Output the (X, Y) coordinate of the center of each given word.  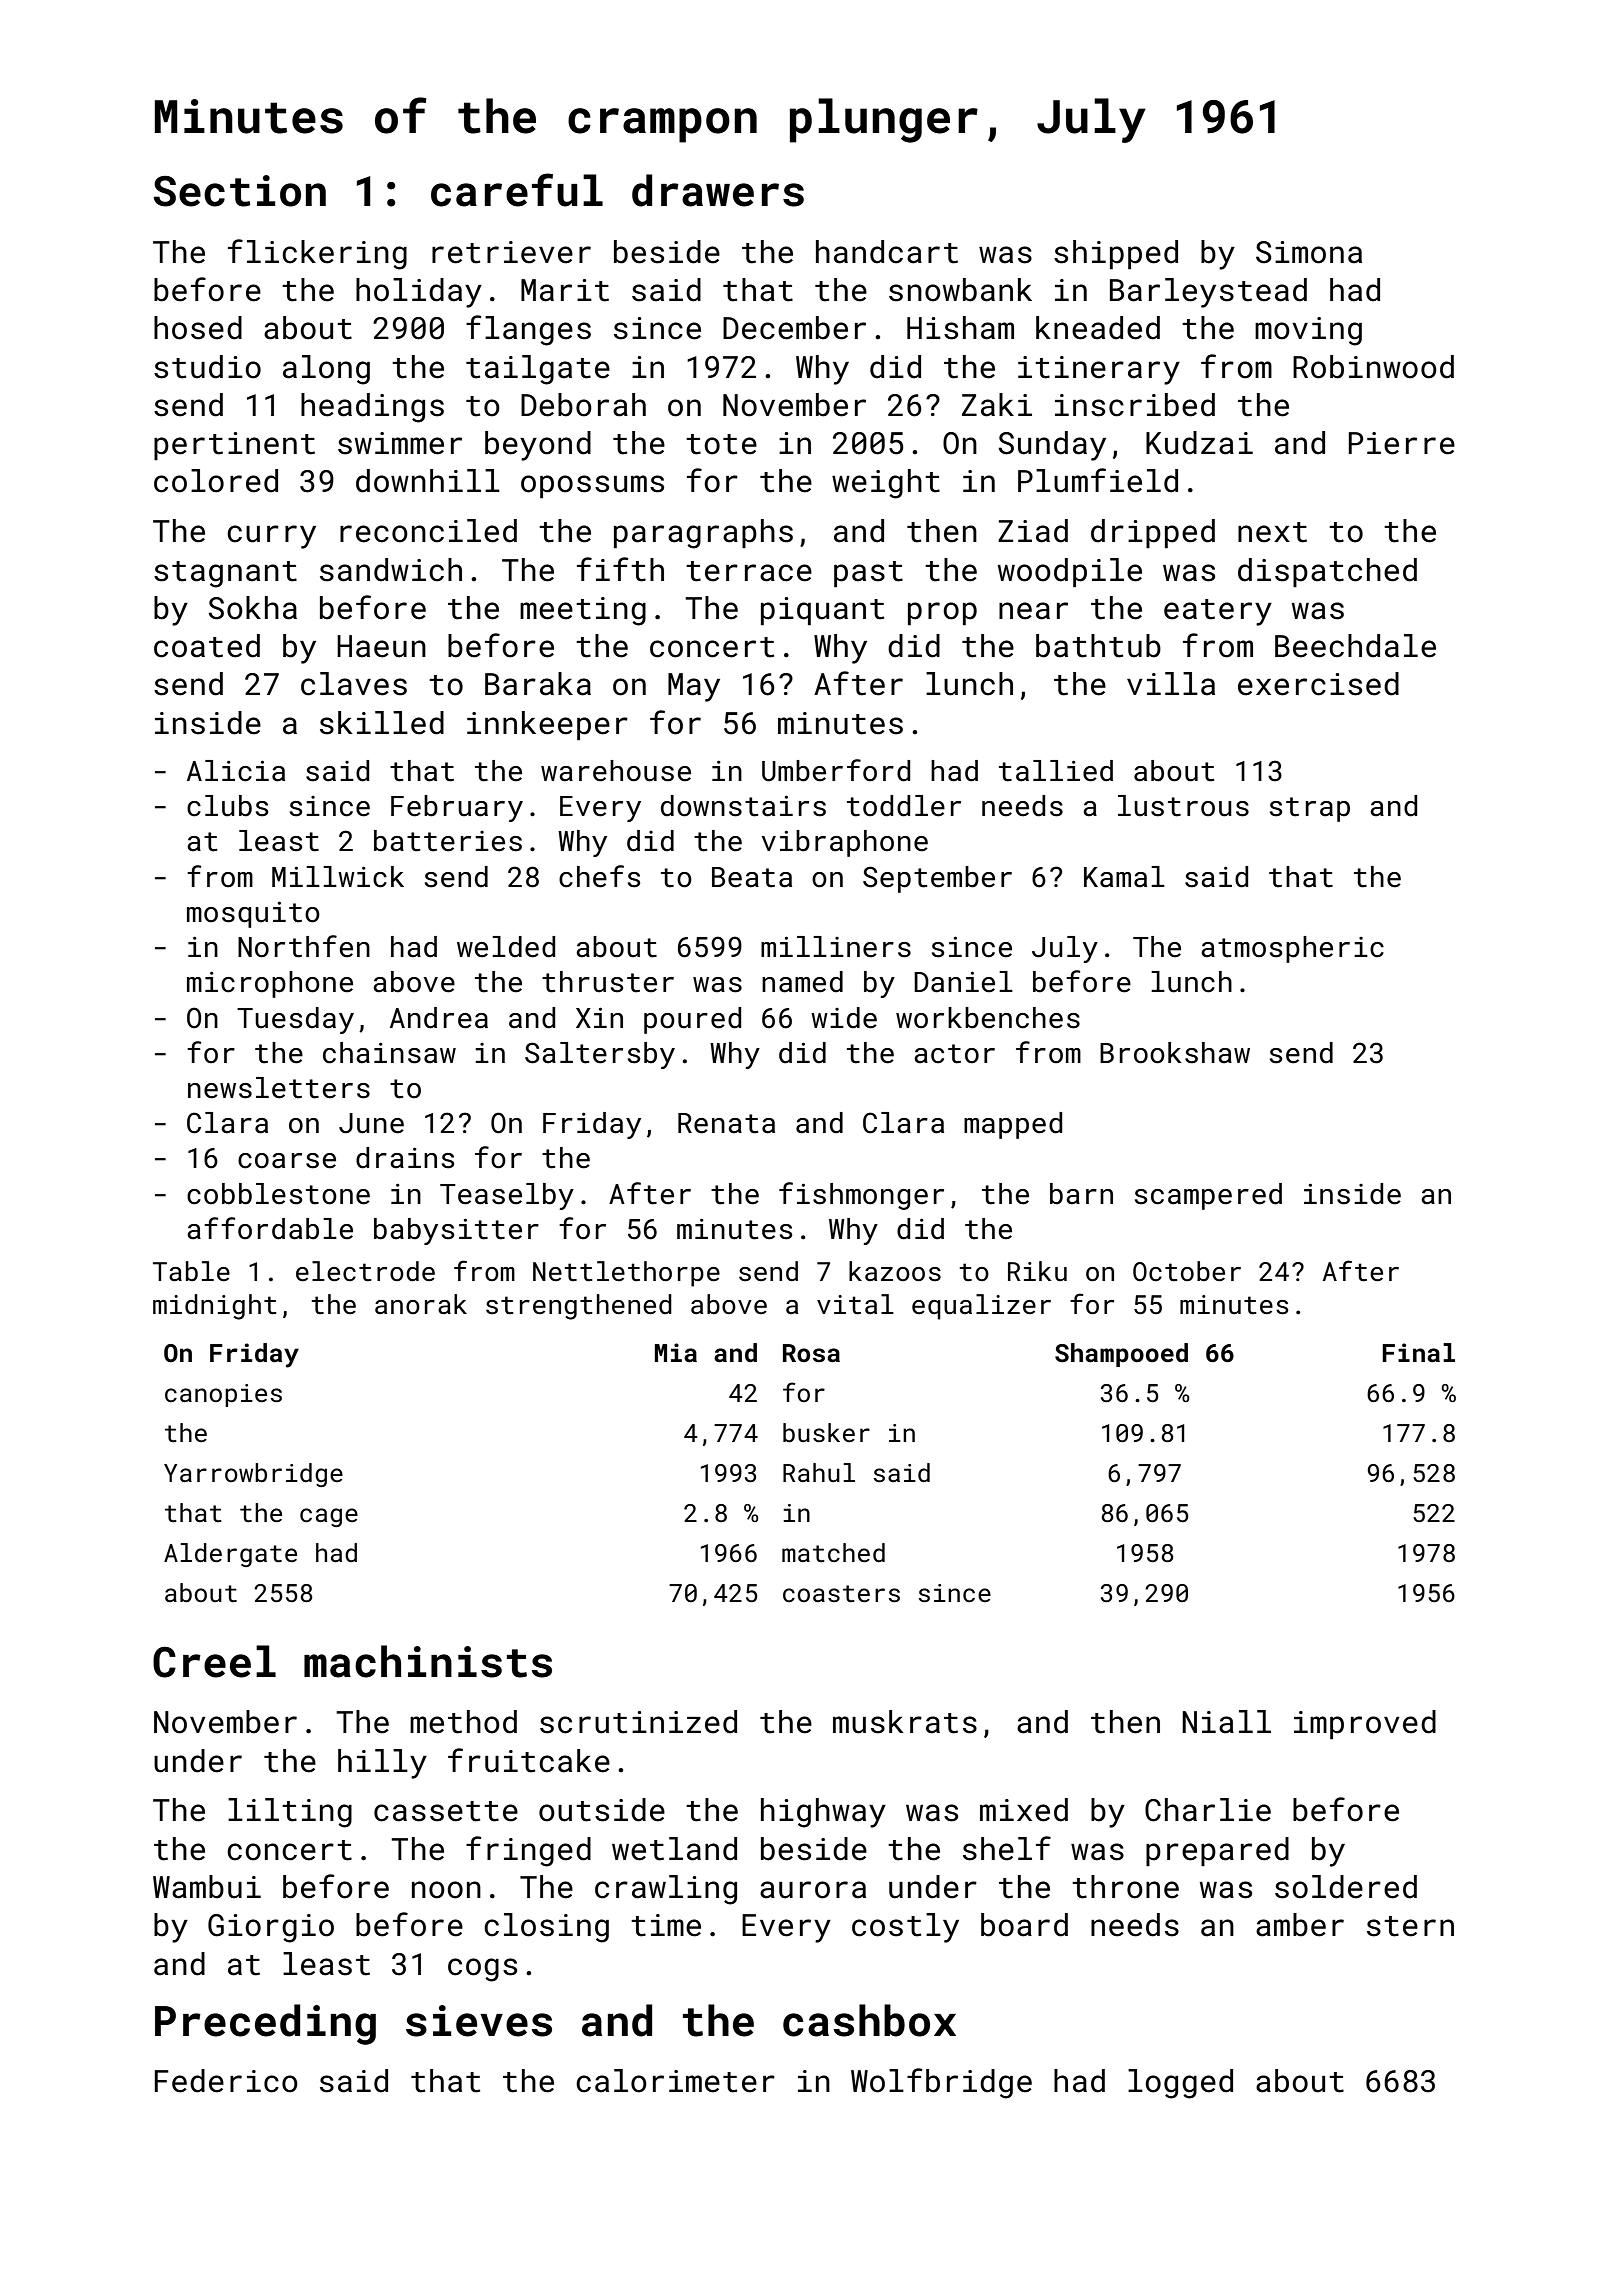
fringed (528, 1851)
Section (240, 191)
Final (1418, 1353)
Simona (1309, 252)
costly (905, 1928)
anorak (421, 1304)
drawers (718, 190)
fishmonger (861, 1196)
